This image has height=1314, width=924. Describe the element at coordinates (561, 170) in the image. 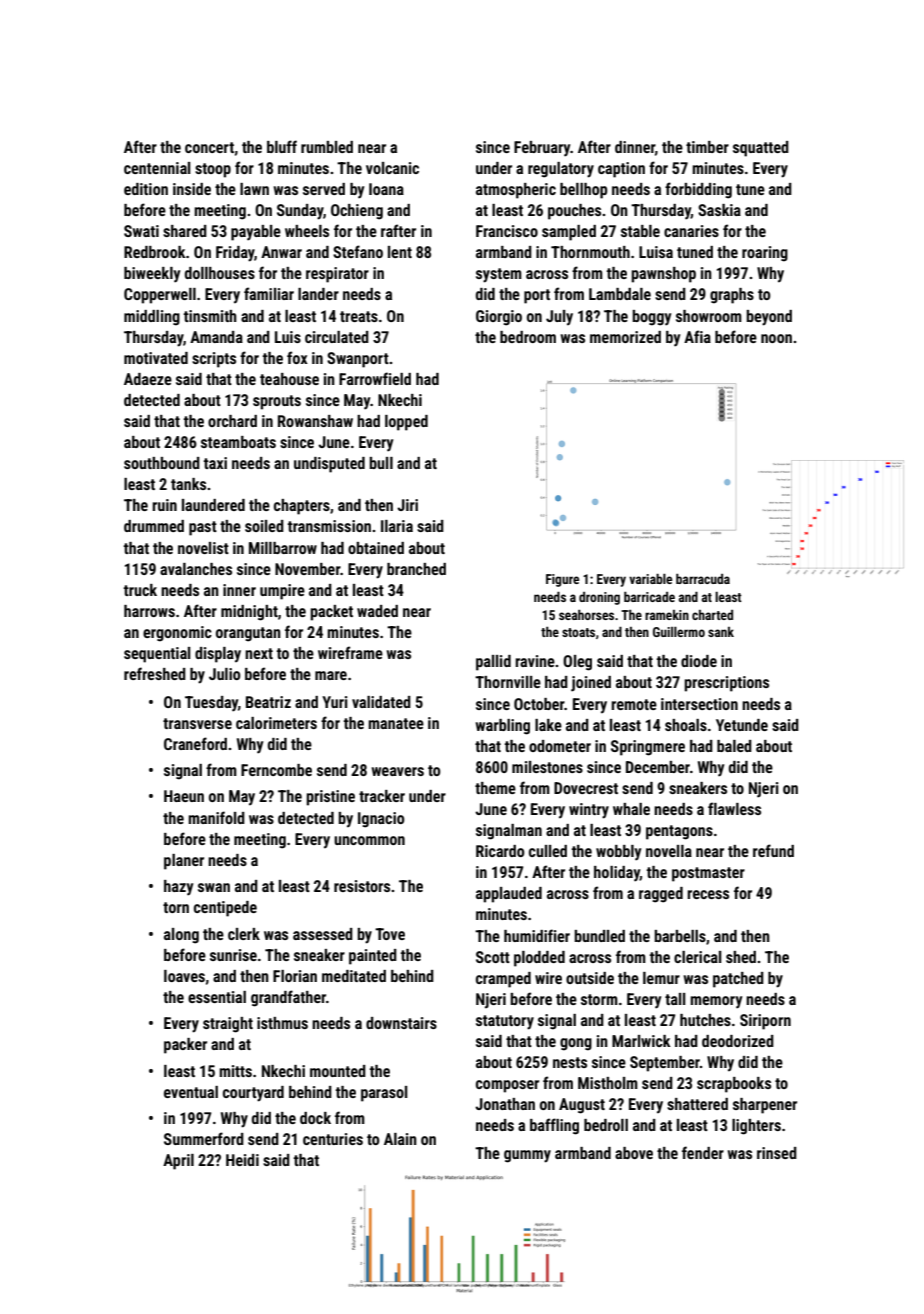

I see `regulatory` at that location.
